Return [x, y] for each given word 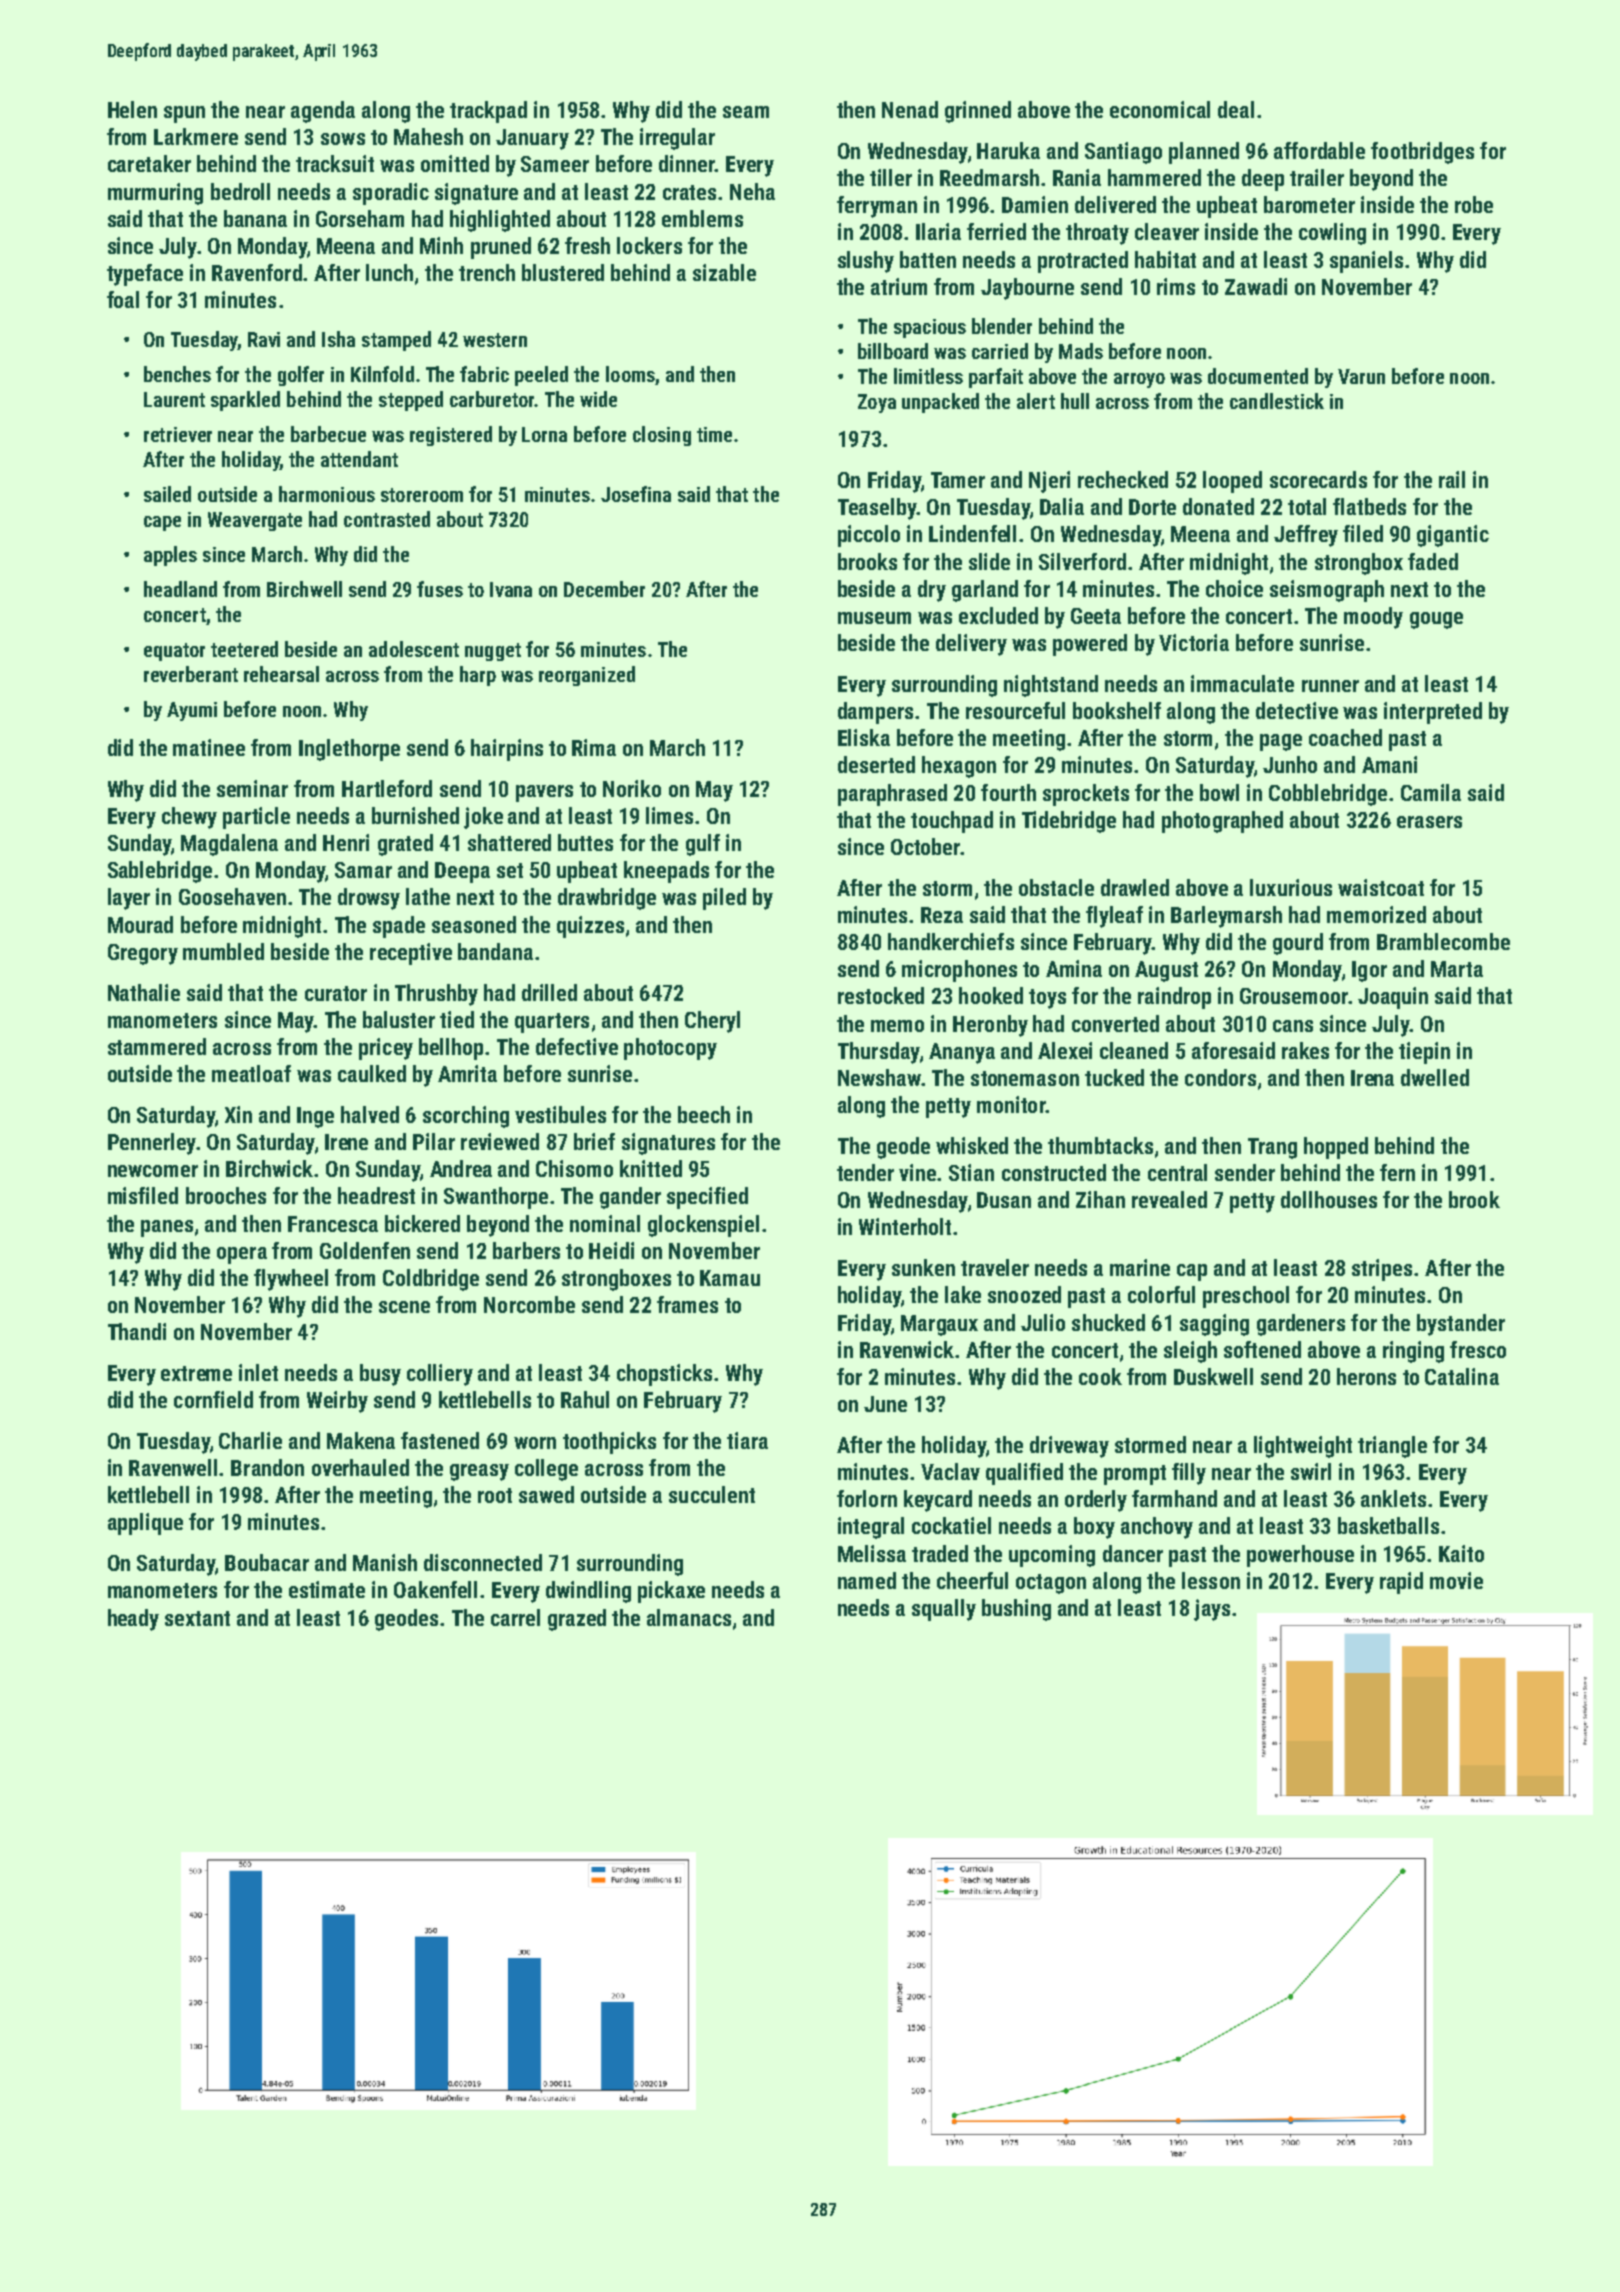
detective [1297, 710]
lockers [649, 245]
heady [133, 1620]
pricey [386, 1049]
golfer [301, 376]
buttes [585, 842]
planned [1204, 153]
